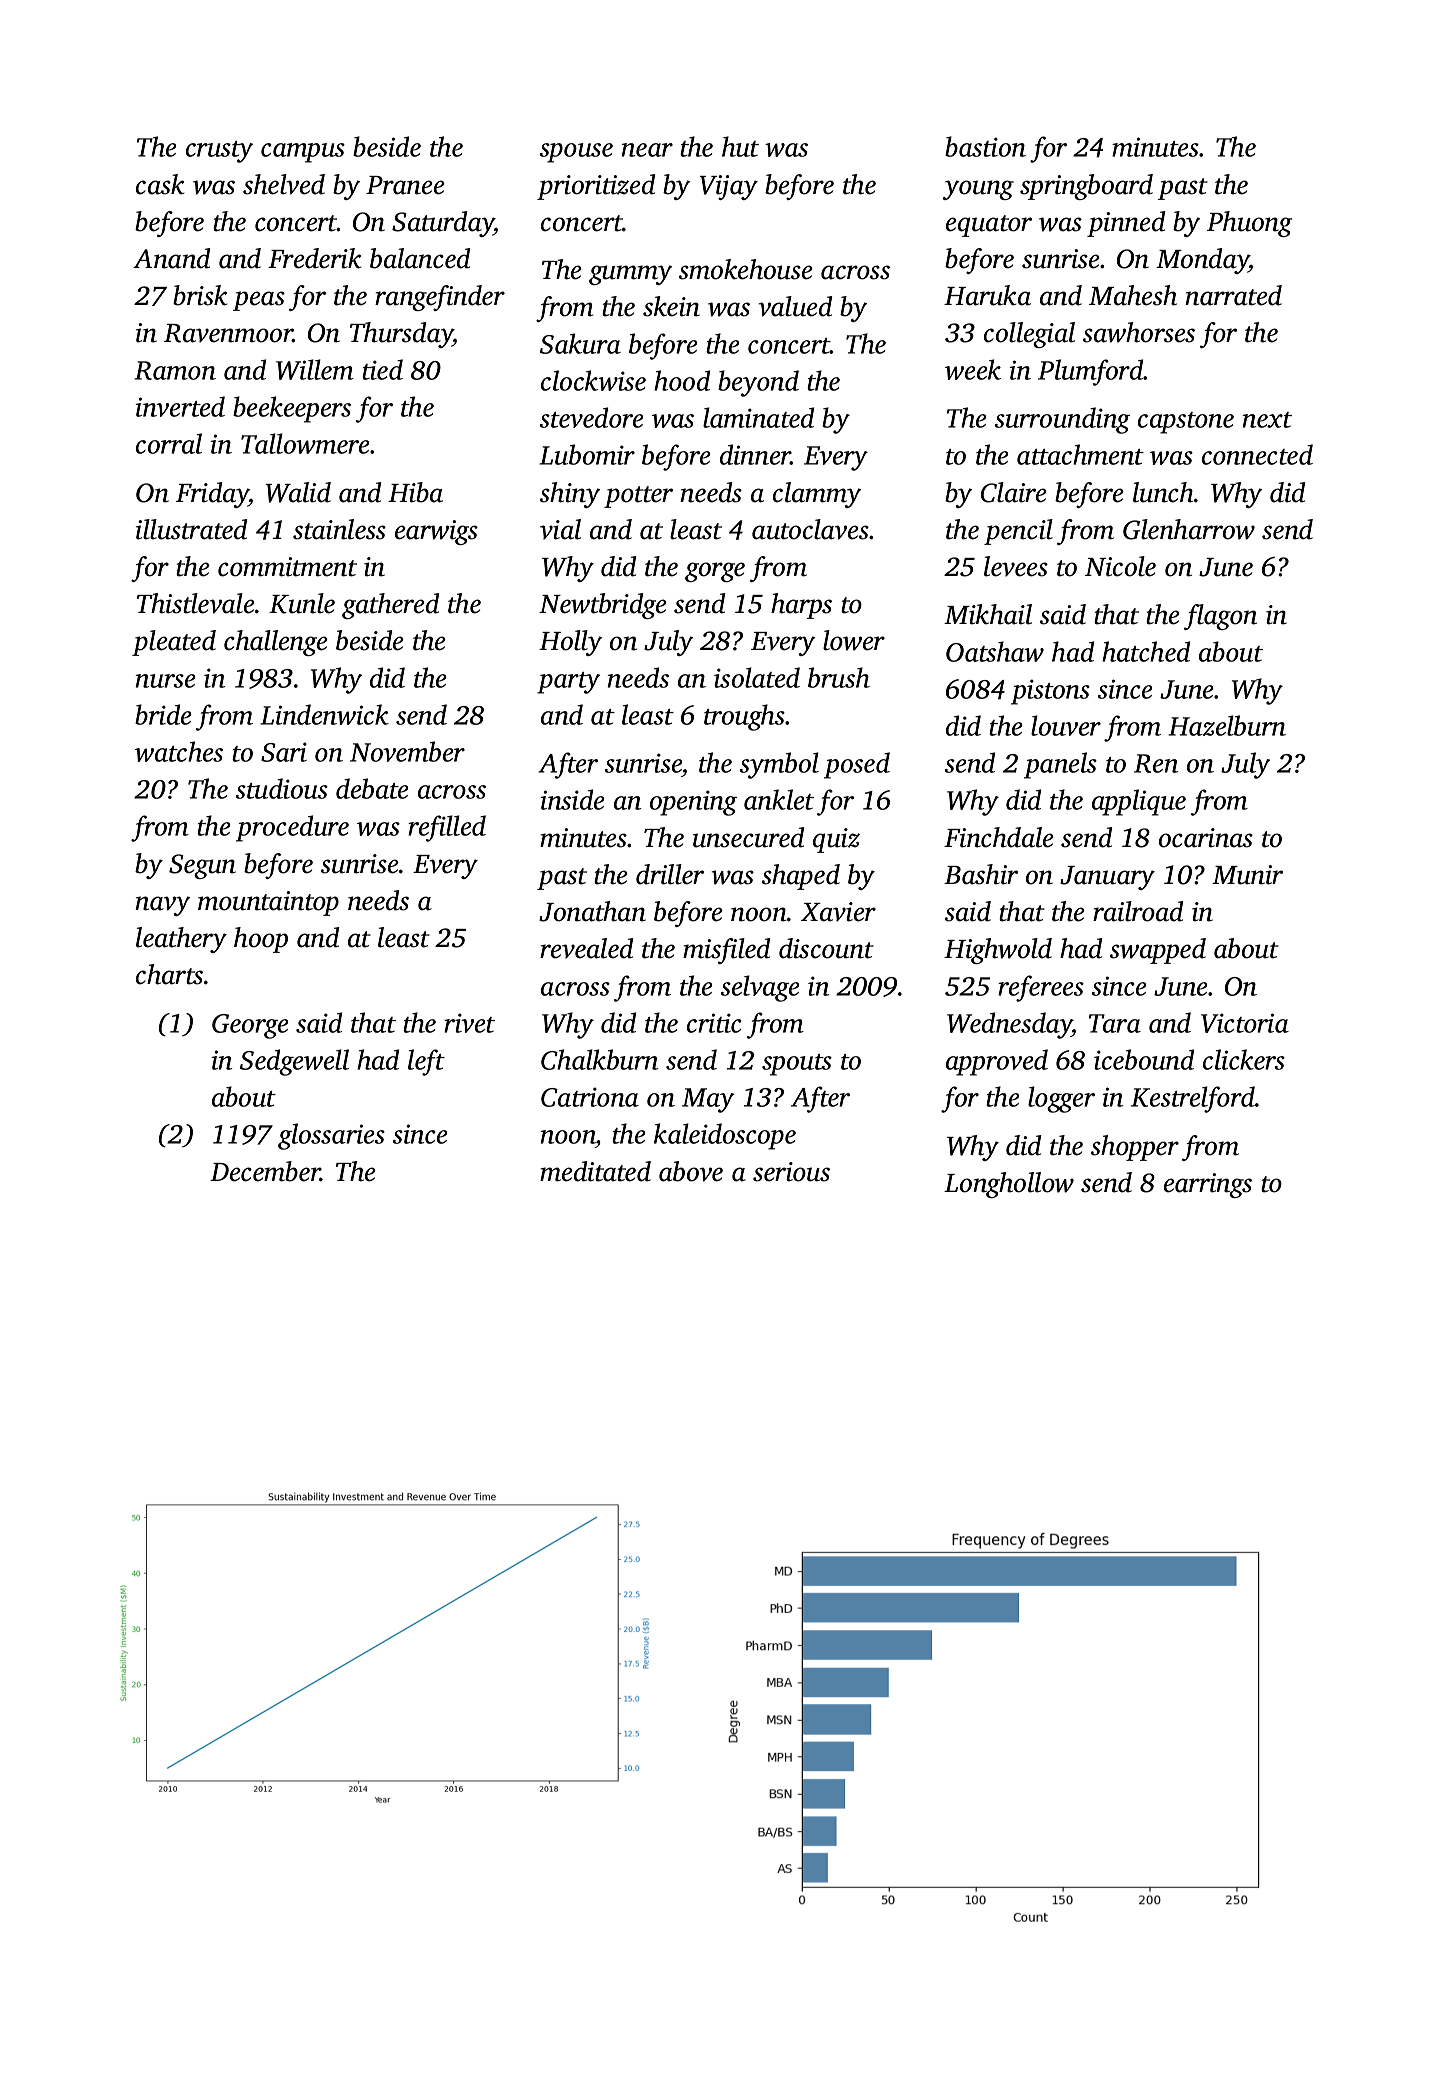 The height and width of the document is (2100, 1450). I want to click on Newtbridge, so click(603, 606).
